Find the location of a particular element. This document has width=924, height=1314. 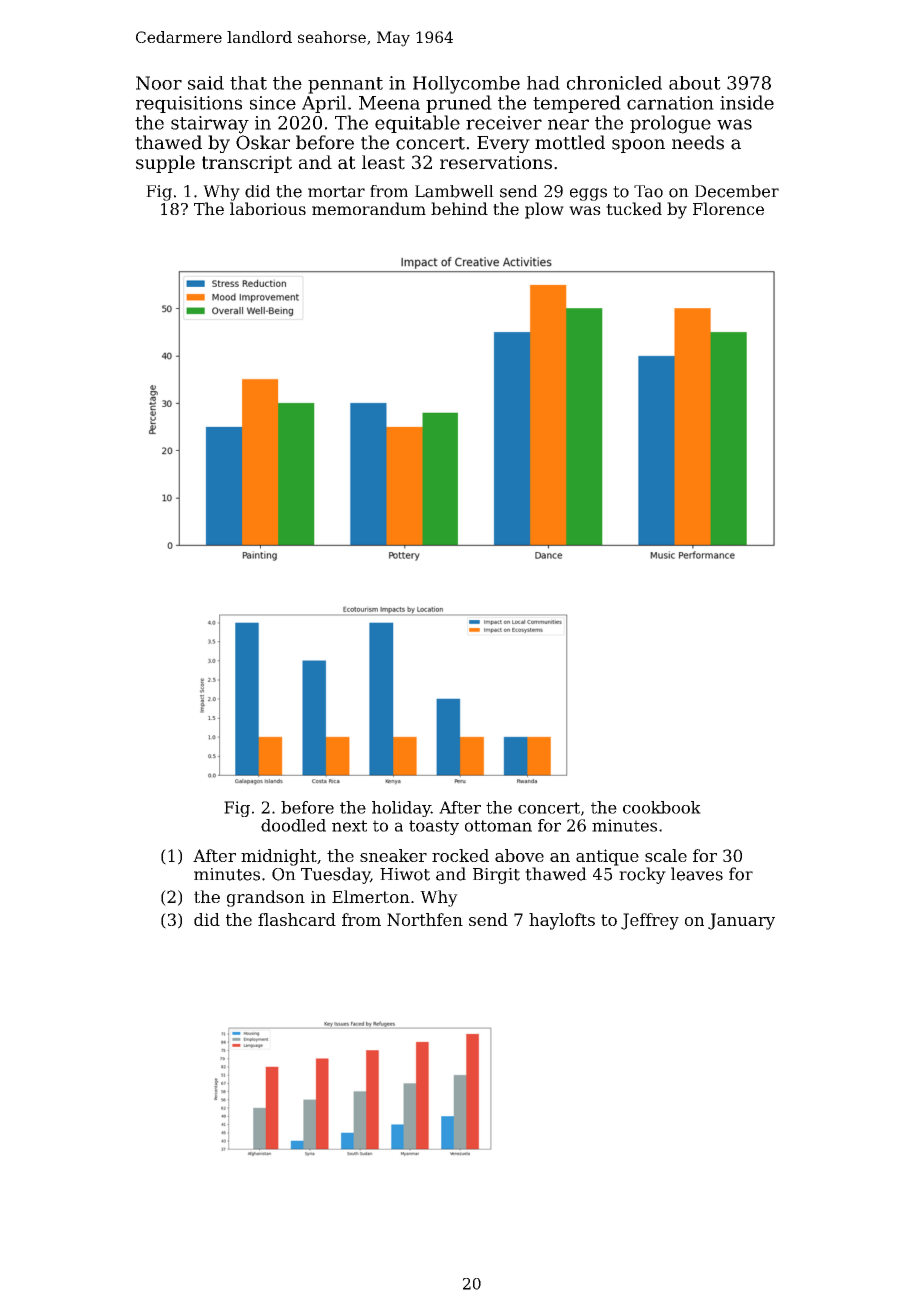

stairway is located at coordinates (210, 125).
